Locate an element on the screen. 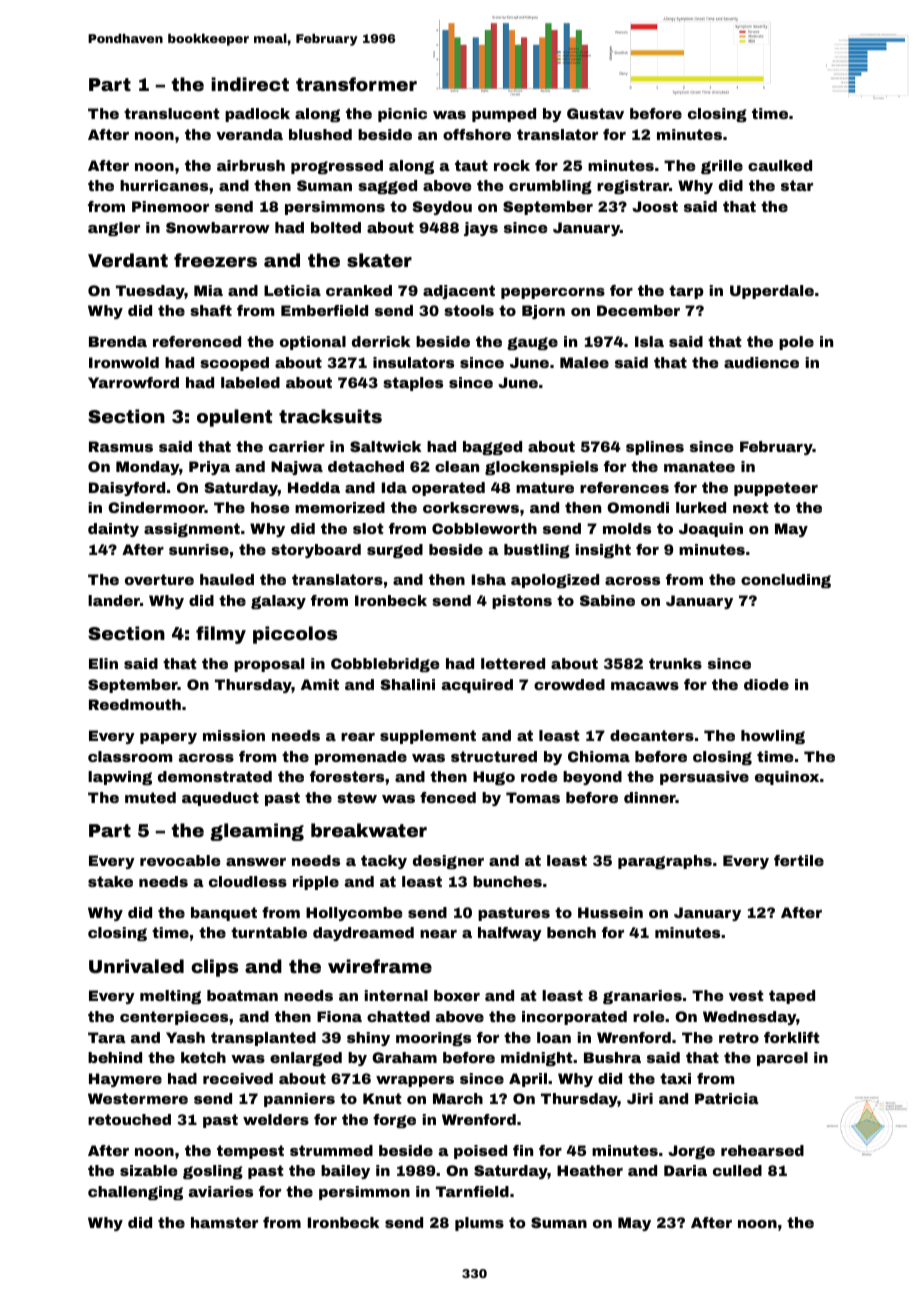  referenced is located at coordinates (197, 341).
